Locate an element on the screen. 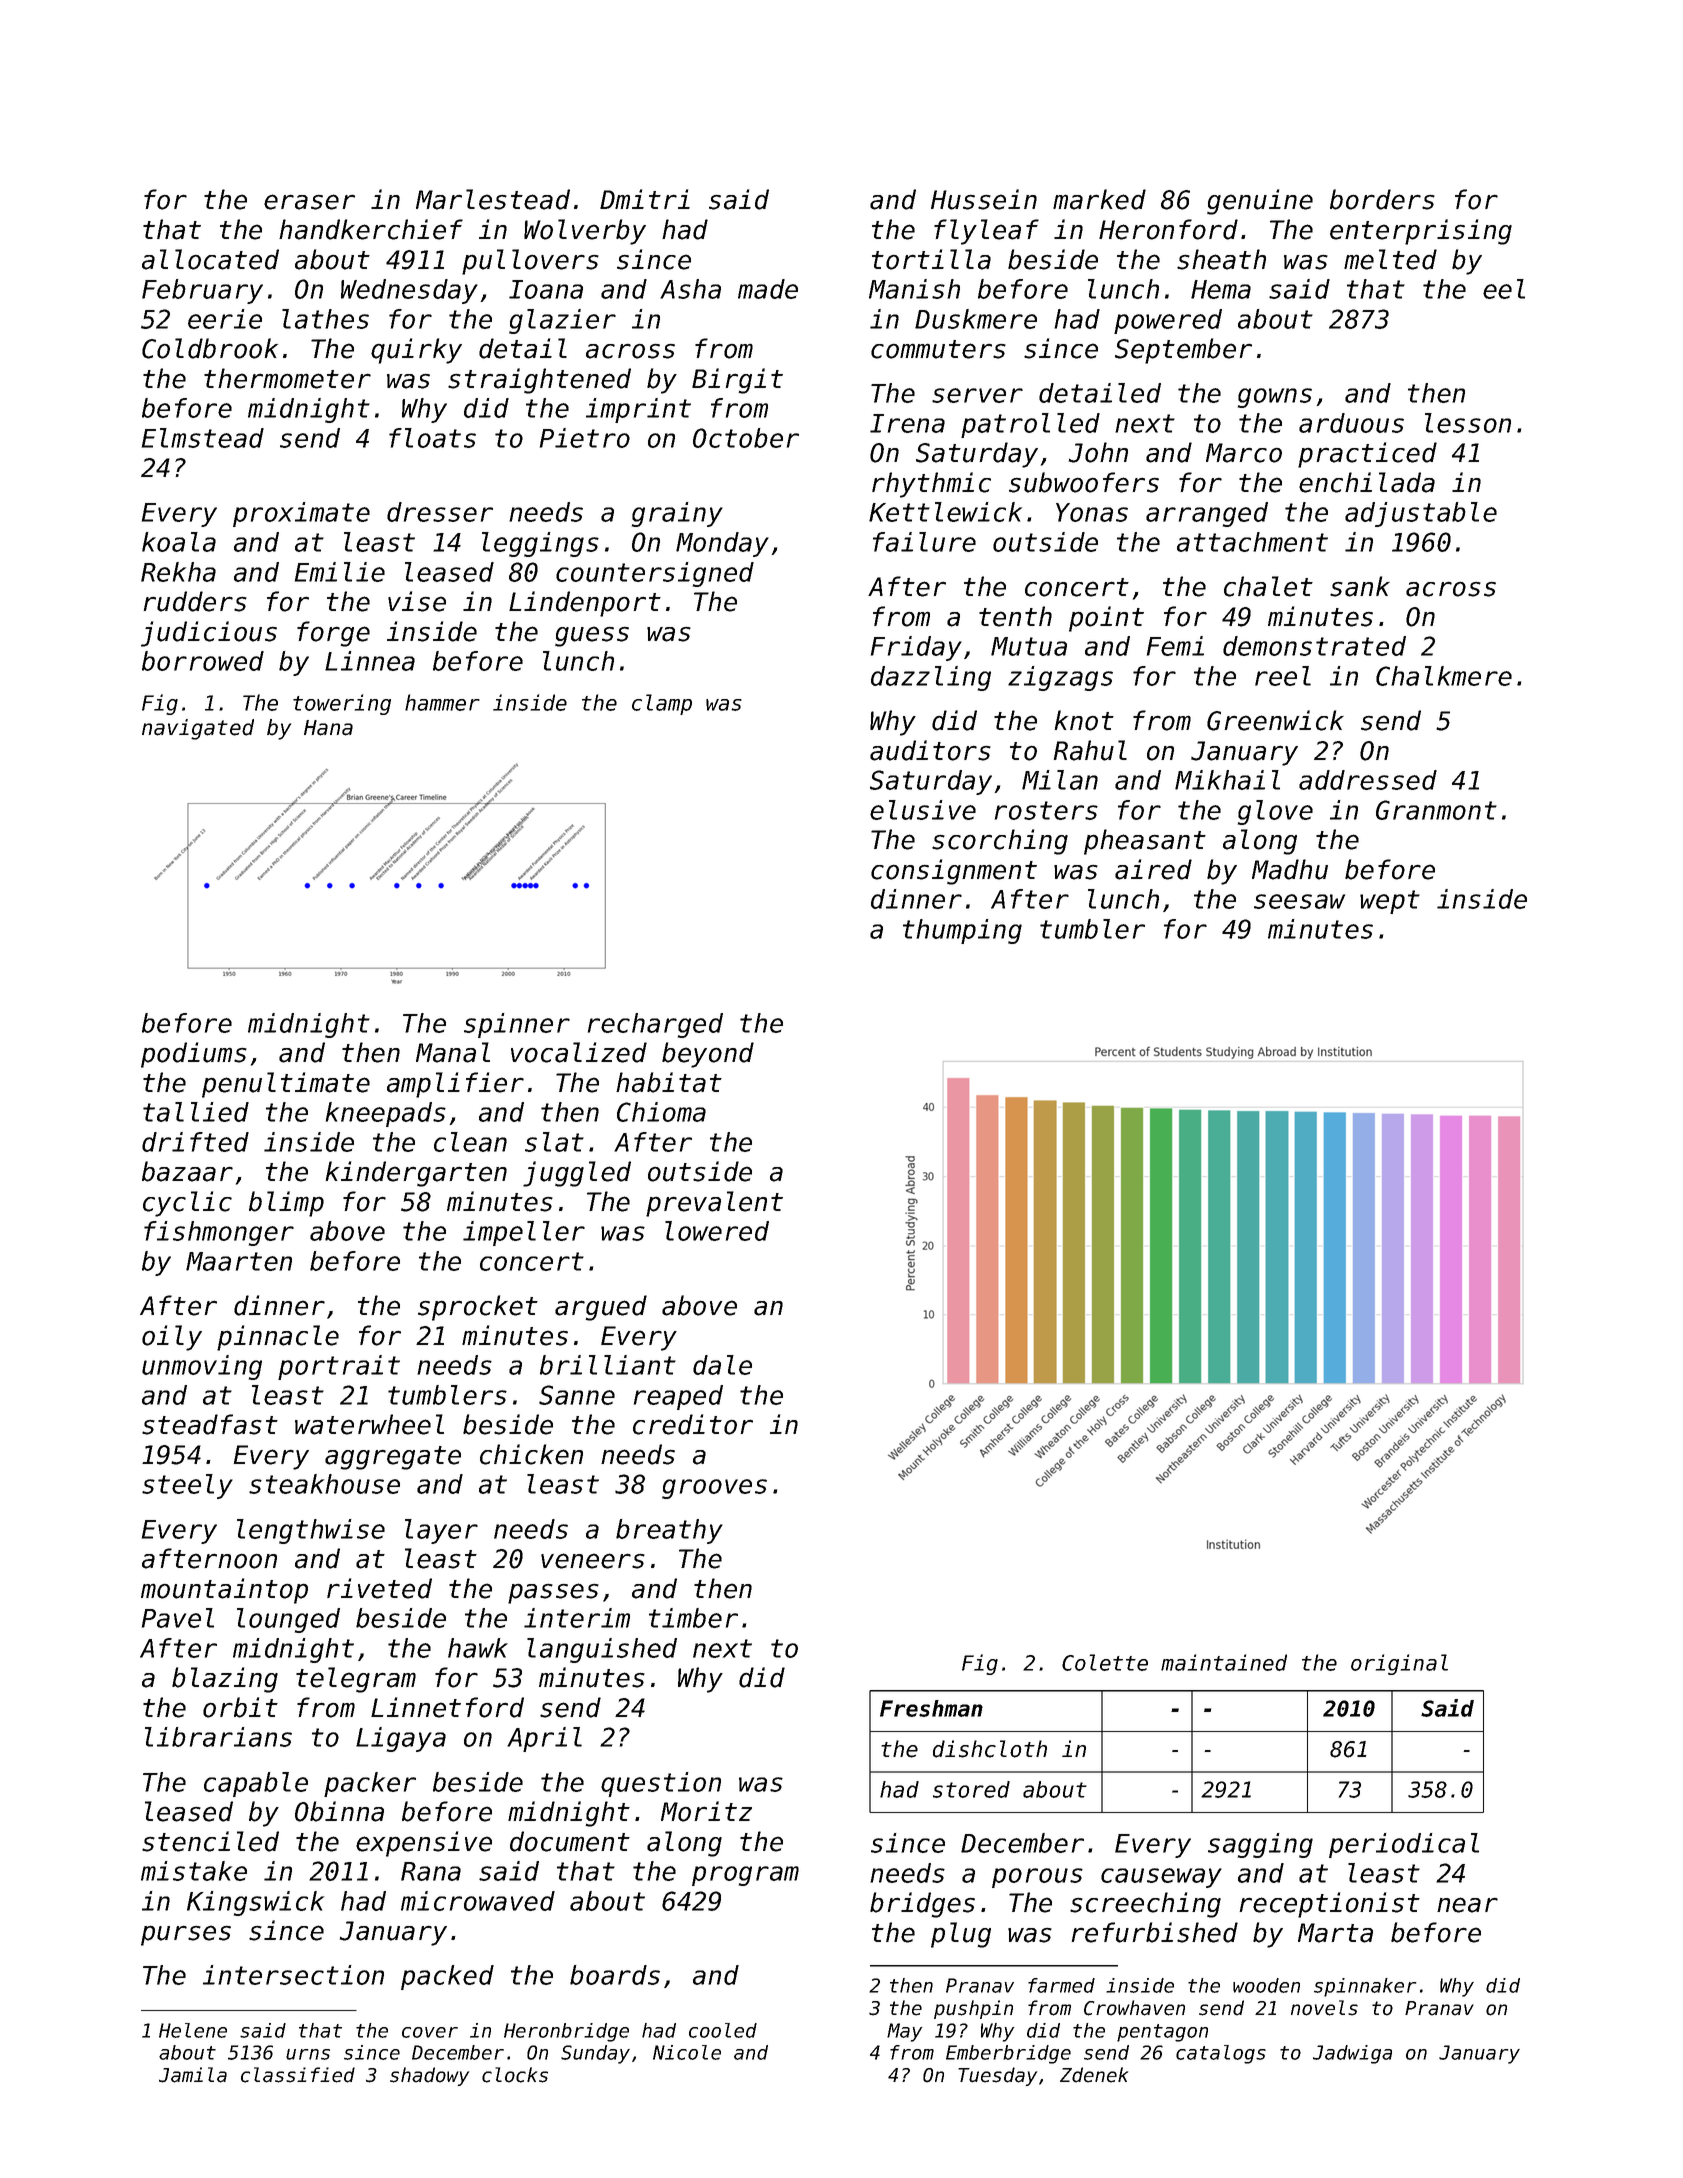  amplifier is located at coordinates (455, 1085).
